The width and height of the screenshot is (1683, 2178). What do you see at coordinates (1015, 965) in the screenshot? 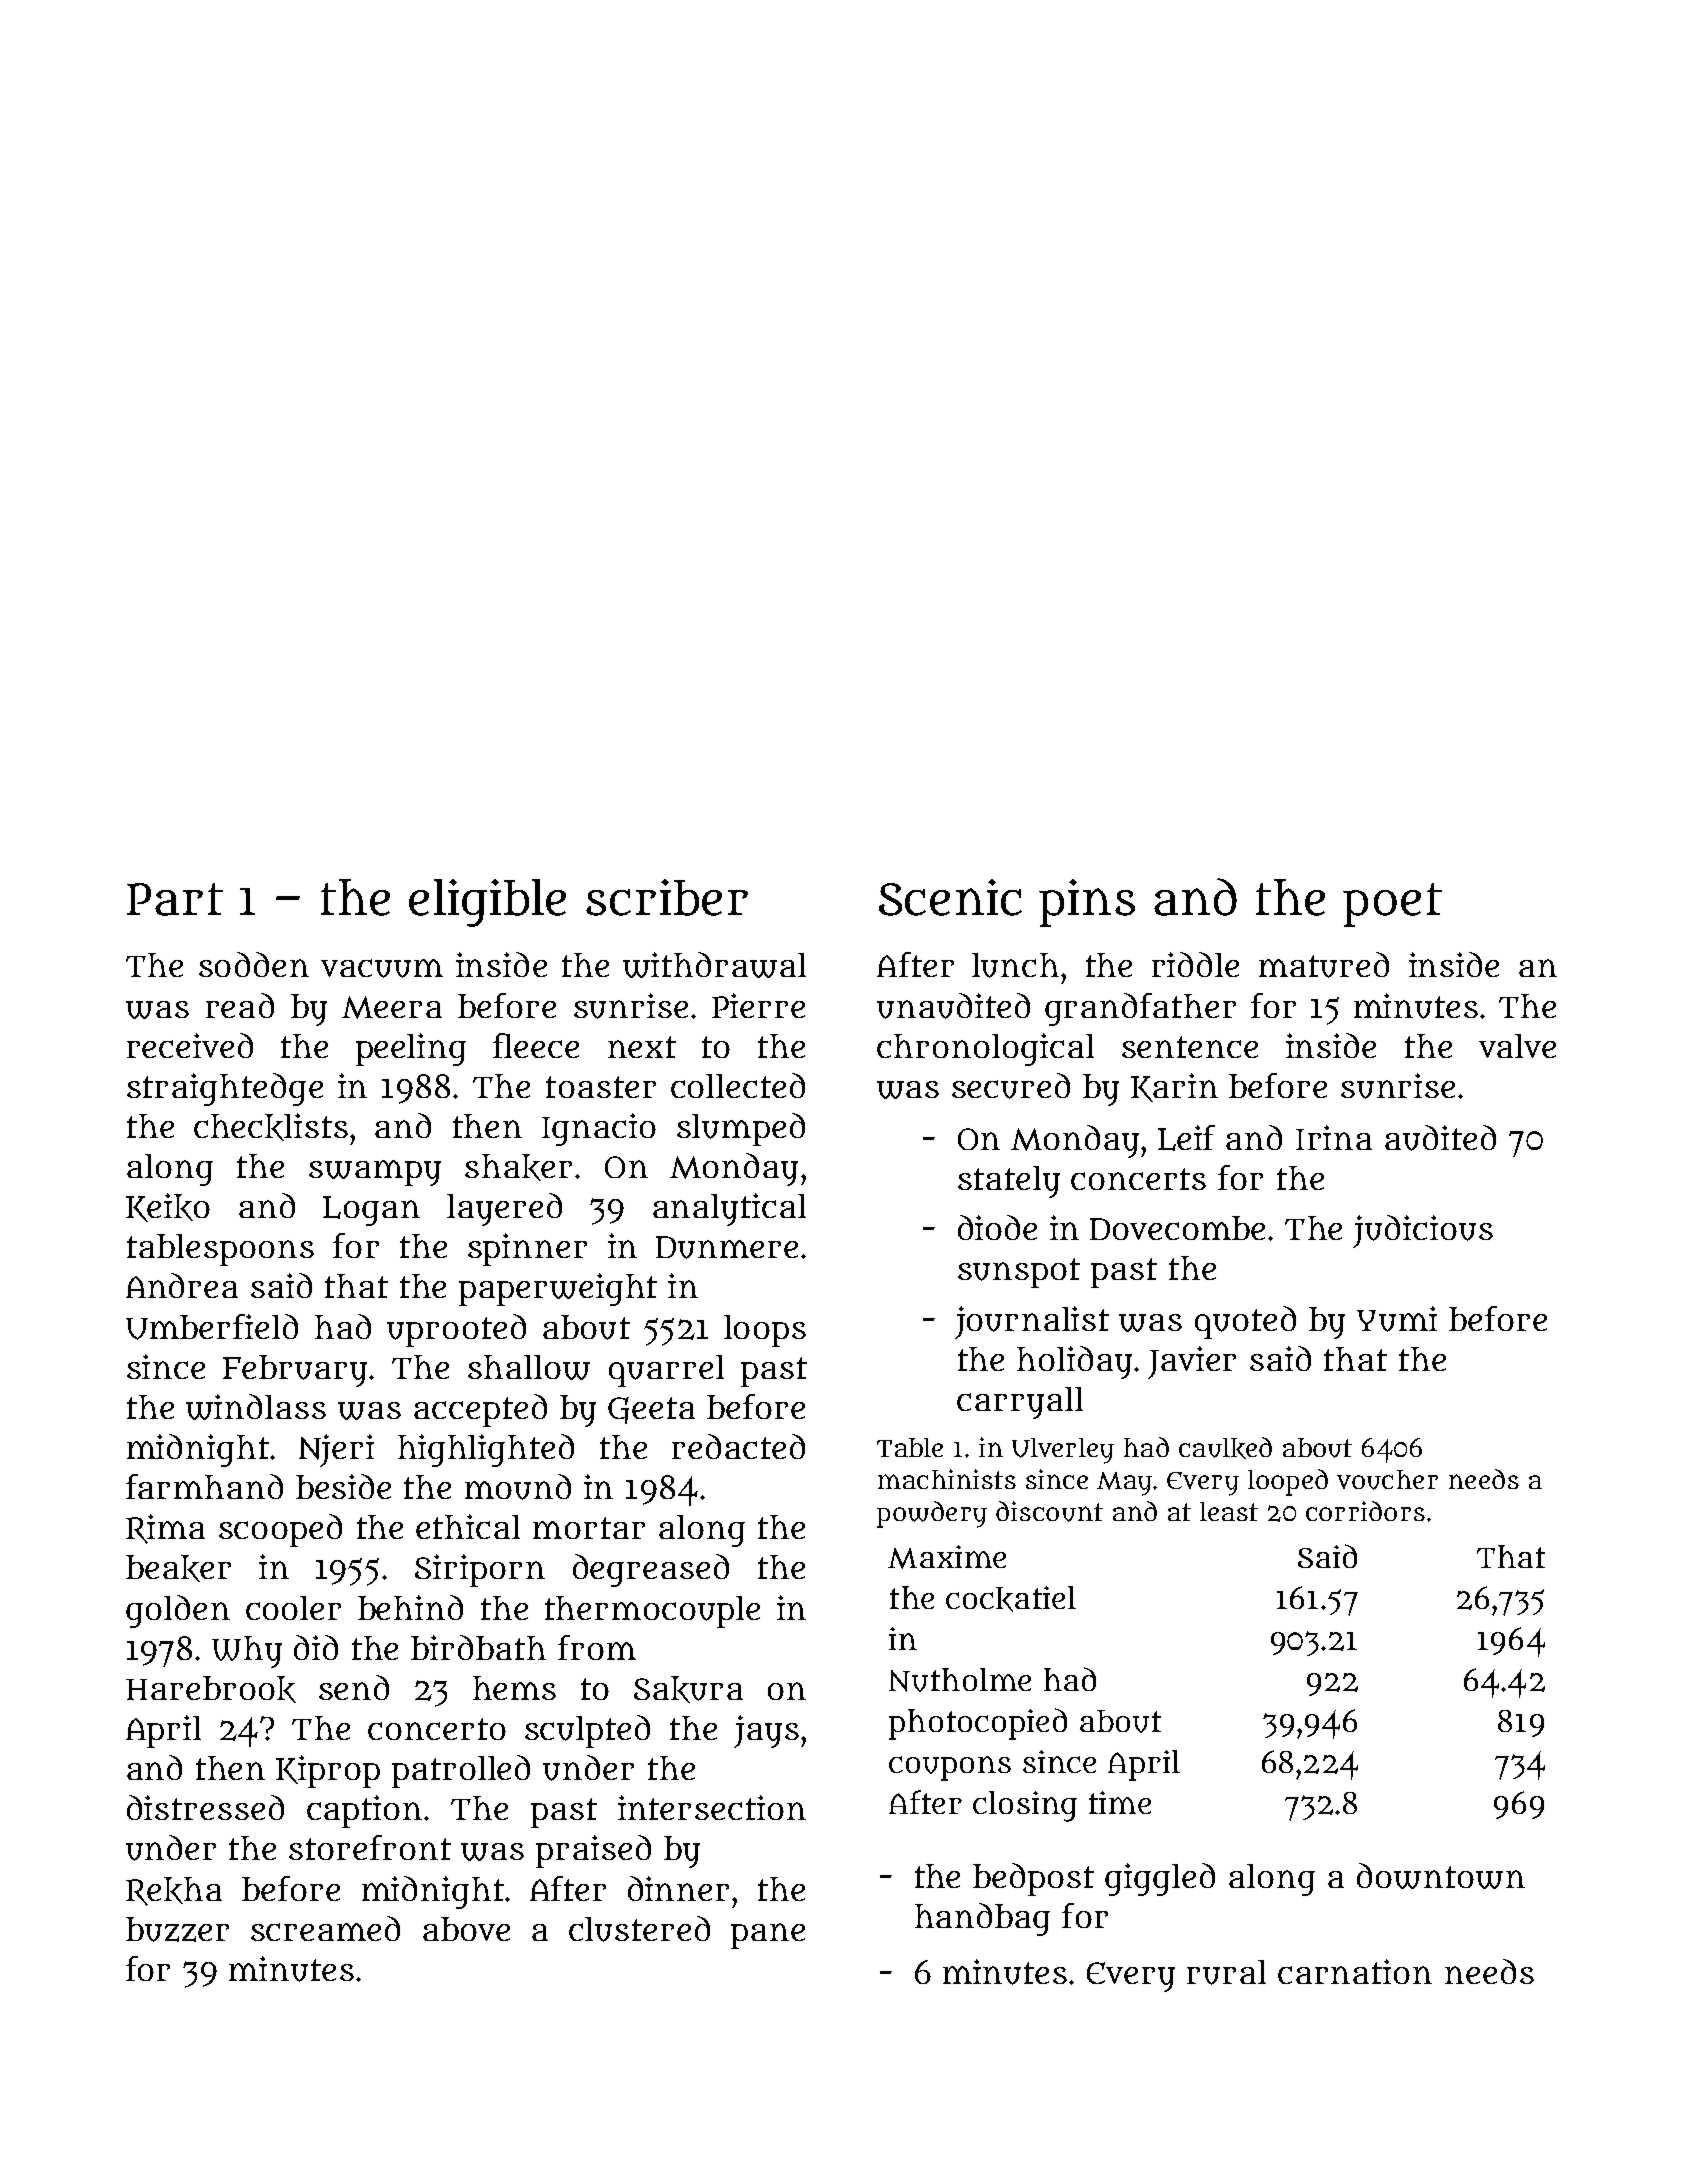
I see `lunch` at bounding box center [1015, 965].
